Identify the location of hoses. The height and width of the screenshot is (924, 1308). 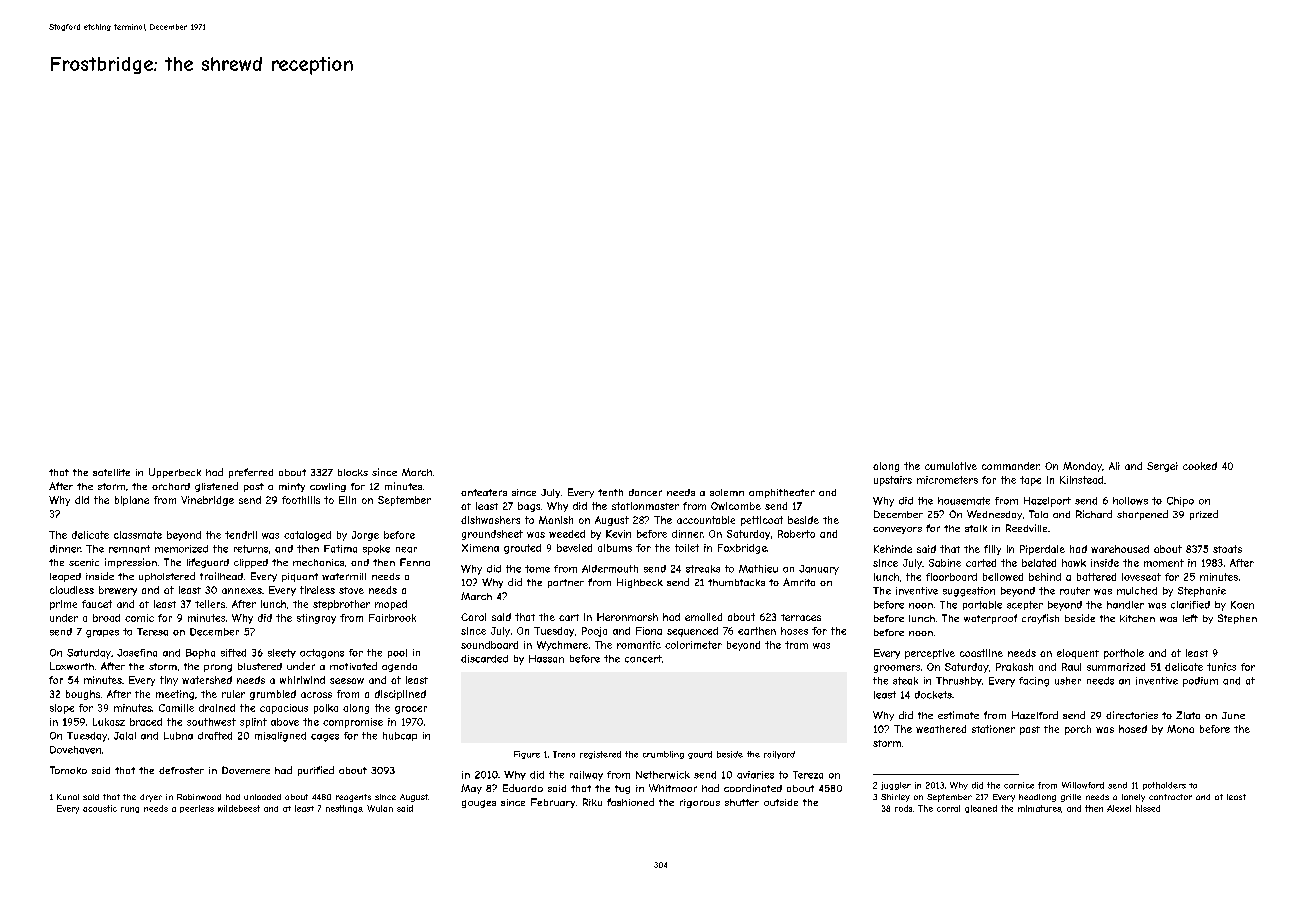
(794, 631).
